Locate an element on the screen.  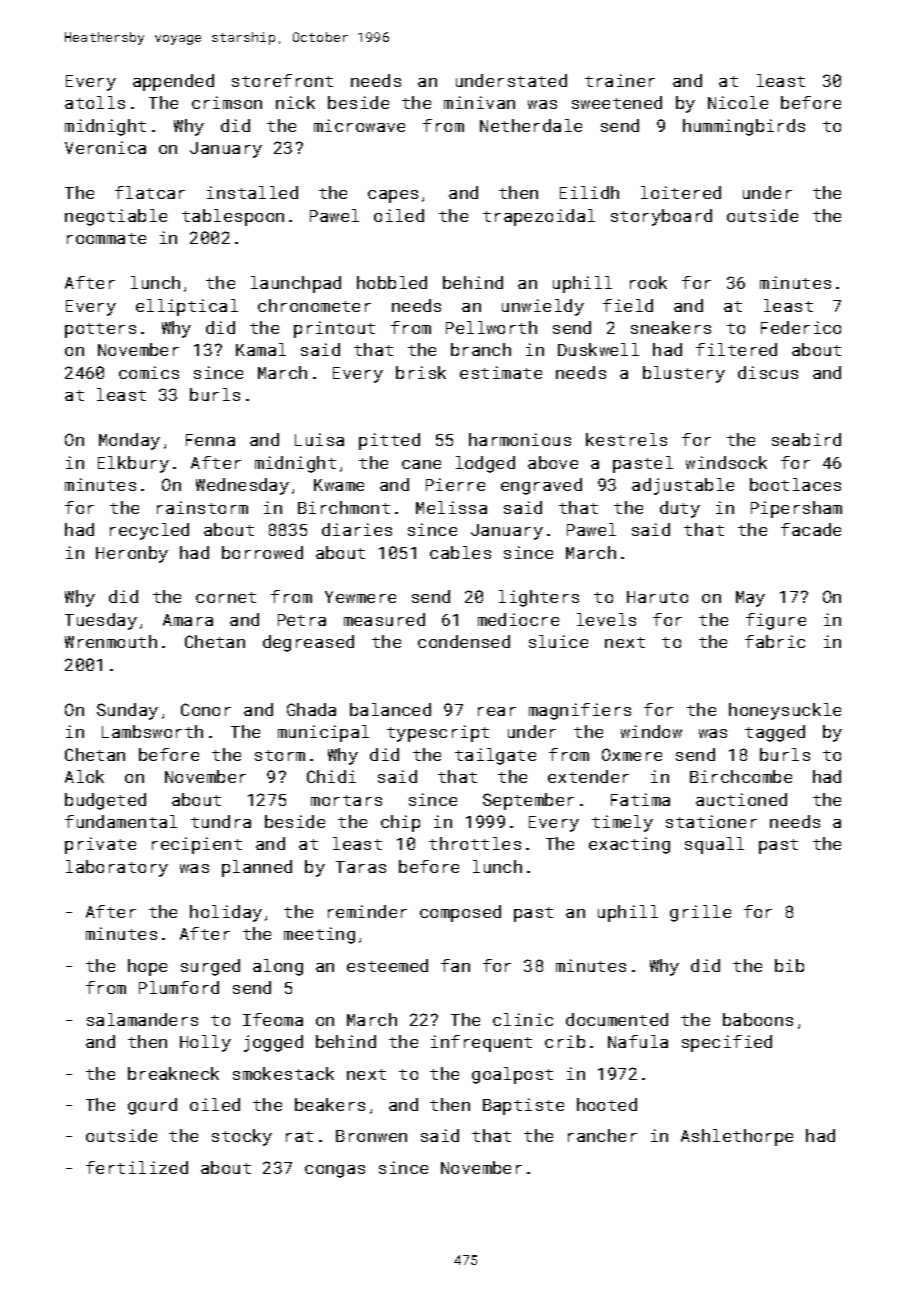
smokestack is located at coordinates (283, 1073).
